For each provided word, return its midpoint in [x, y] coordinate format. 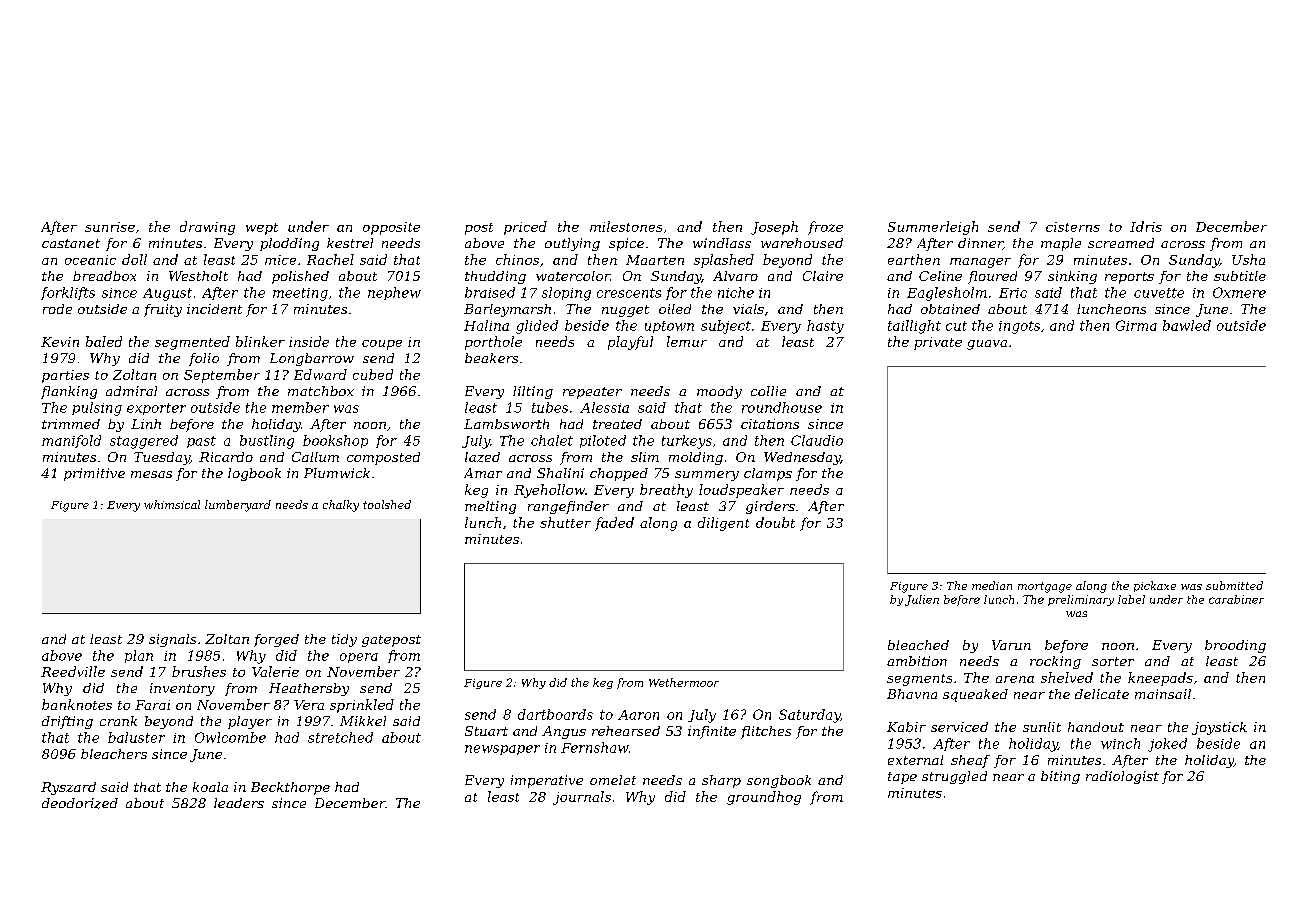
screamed [1121, 243]
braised [490, 292]
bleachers [114, 754]
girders [770, 507]
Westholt [198, 276]
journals [582, 798]
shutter [565, 522]
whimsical [172, 504]
